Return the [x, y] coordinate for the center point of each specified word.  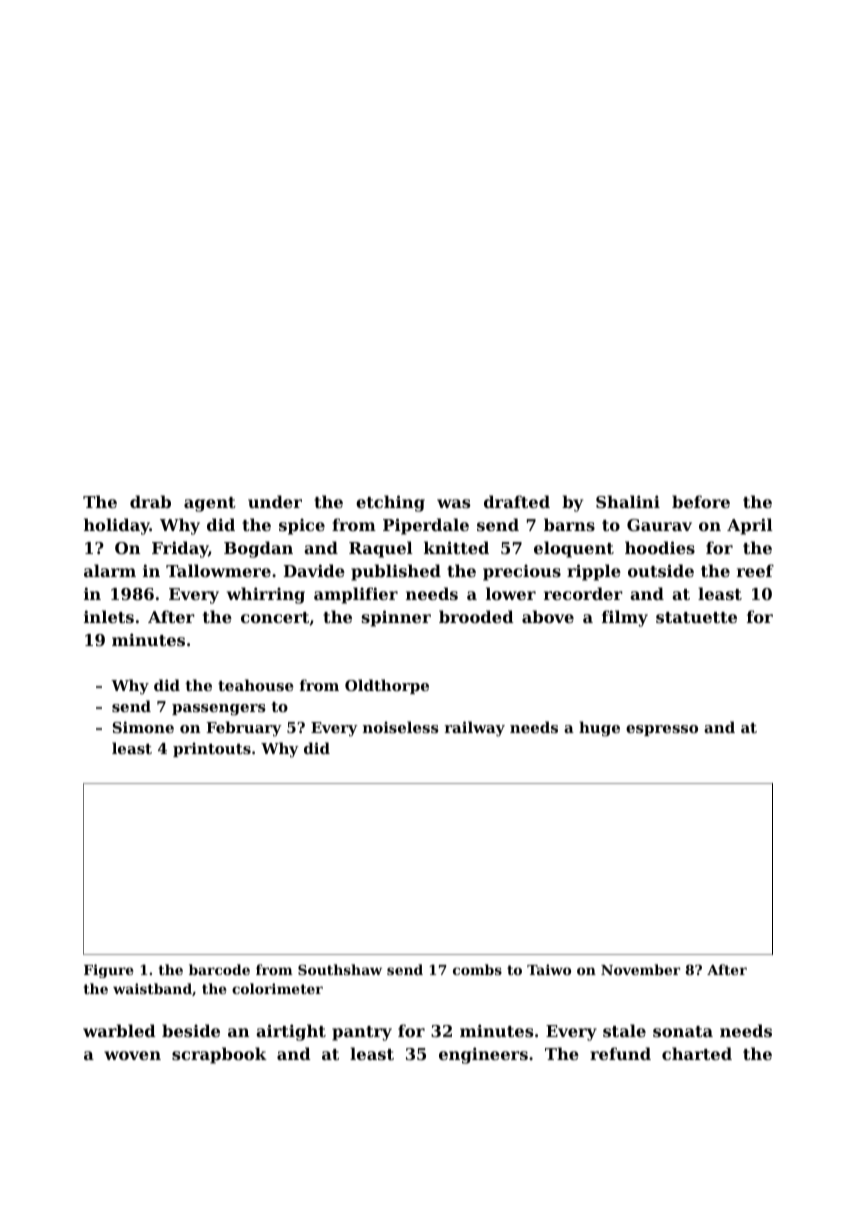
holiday [117, 526]
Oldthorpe [387, 686]
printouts [212, 749]
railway [475, 729]
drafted [517, 501]
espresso [662, 730]
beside [191, 1030]
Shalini [628, 501]
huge [599, 729]
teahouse [256, 685]
